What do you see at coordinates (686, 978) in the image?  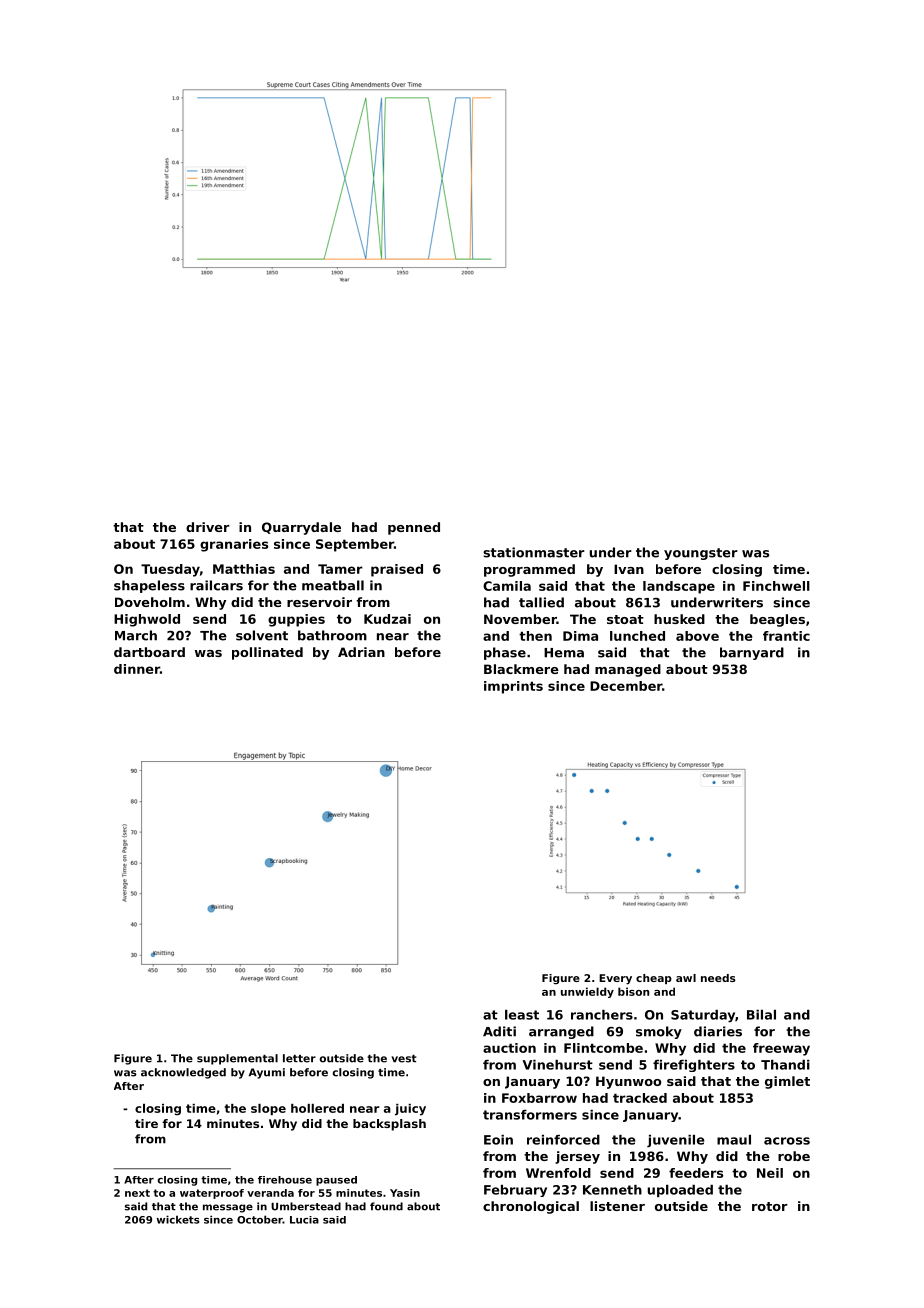 I see `awl` at bounding box center [686, 978].
